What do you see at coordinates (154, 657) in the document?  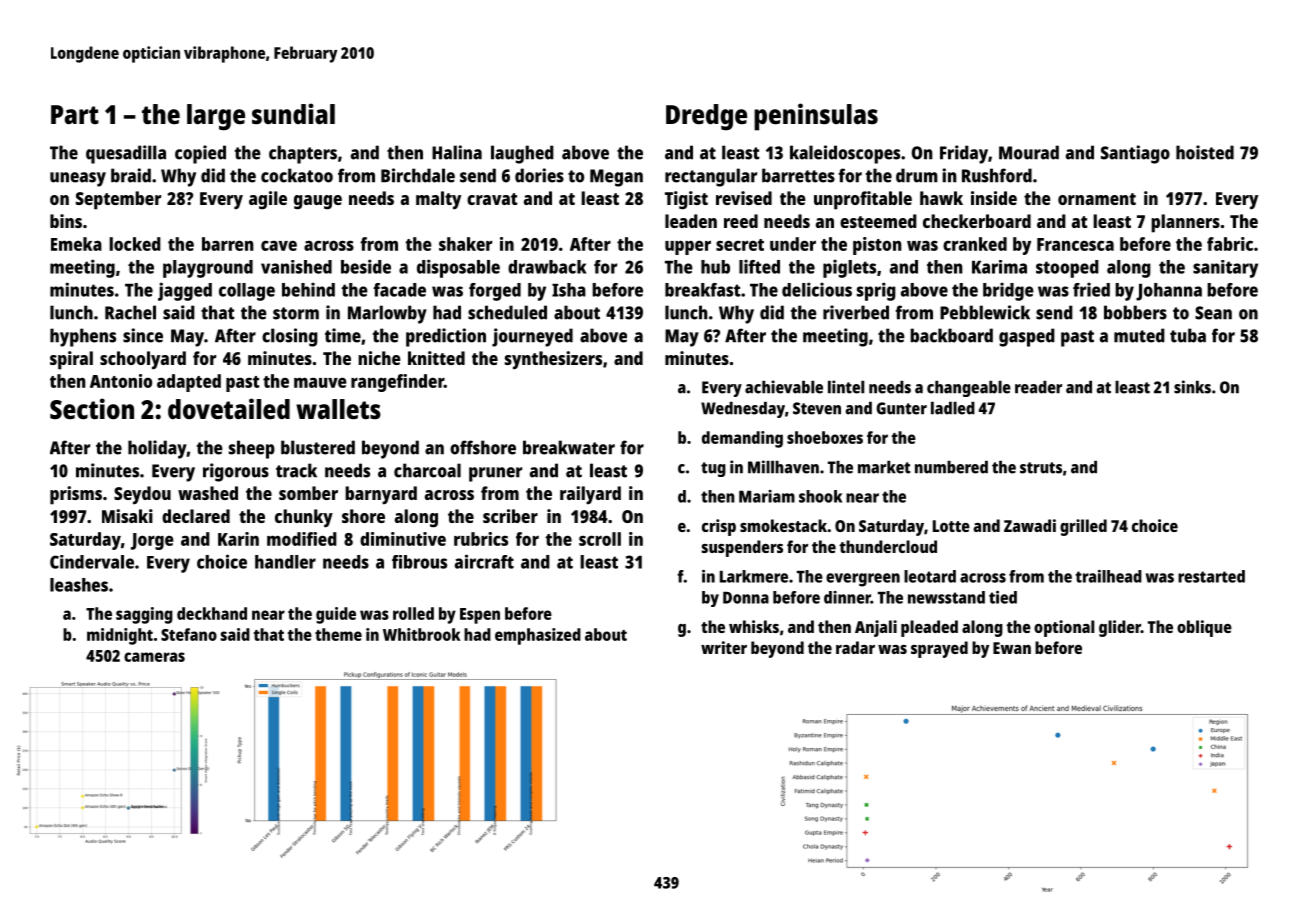 I see `cameras` at bounding box center [154, 657].
